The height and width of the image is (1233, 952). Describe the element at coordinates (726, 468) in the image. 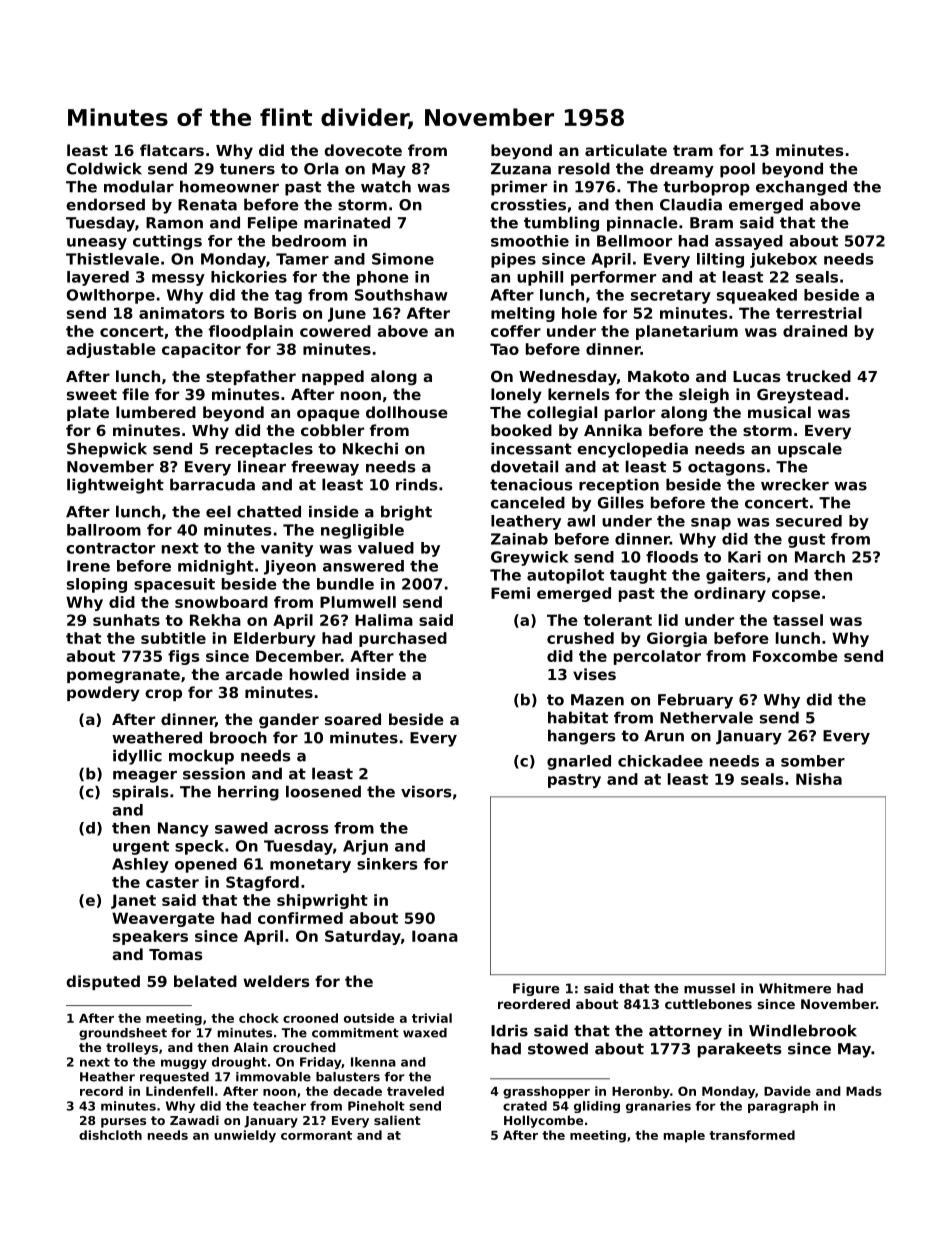

I see `octagons` at that location.
